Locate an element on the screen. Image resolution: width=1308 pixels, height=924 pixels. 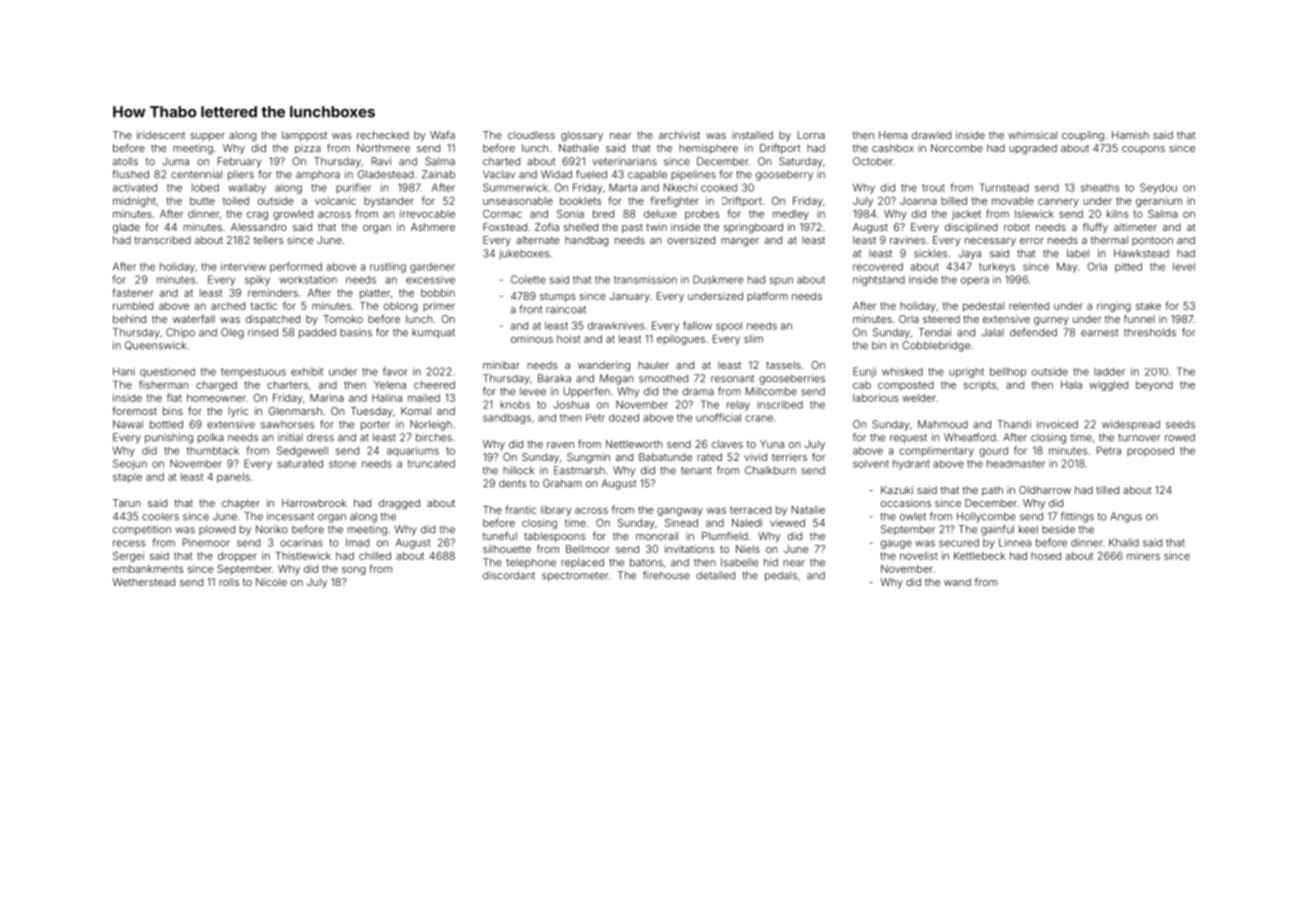
tellers is located at coordinates (268, 240).
